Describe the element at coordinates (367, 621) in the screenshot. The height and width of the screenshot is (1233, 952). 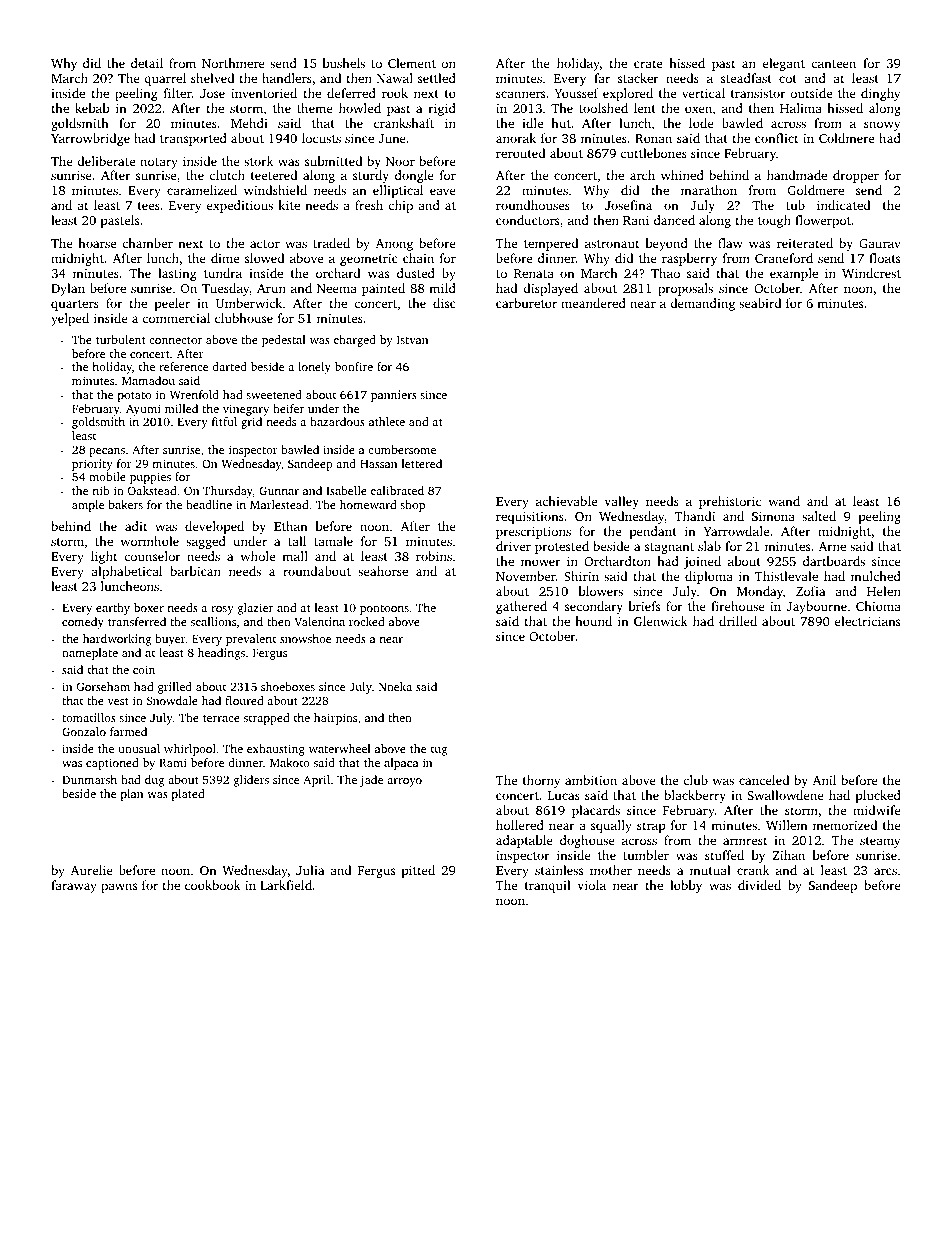
I see `rocked` at that location.
